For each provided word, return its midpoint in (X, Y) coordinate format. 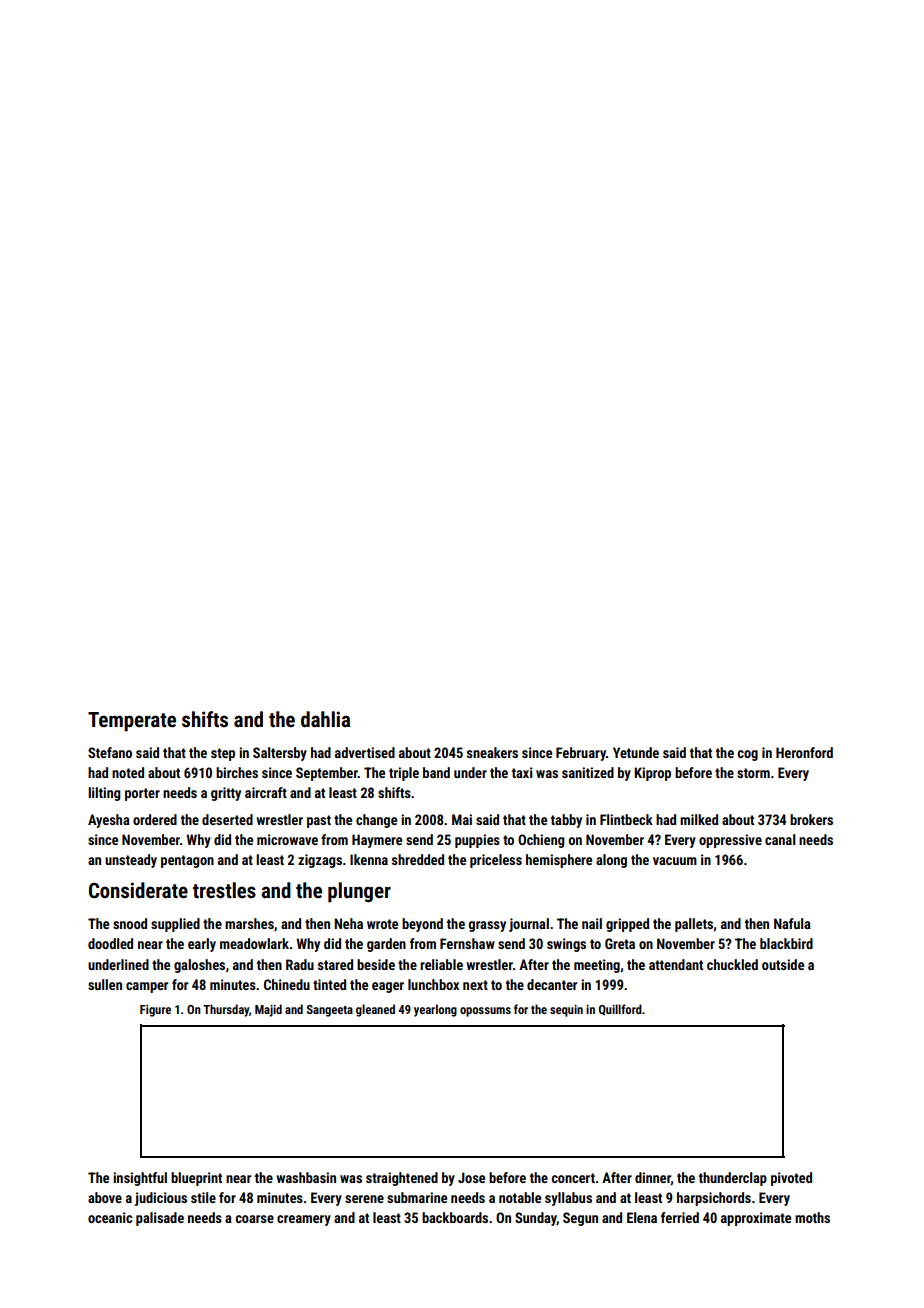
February (581, 754)
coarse (255, 1219)
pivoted (791, 1179)
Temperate (132, 722)
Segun (580, 1219)
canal (780, 839)
